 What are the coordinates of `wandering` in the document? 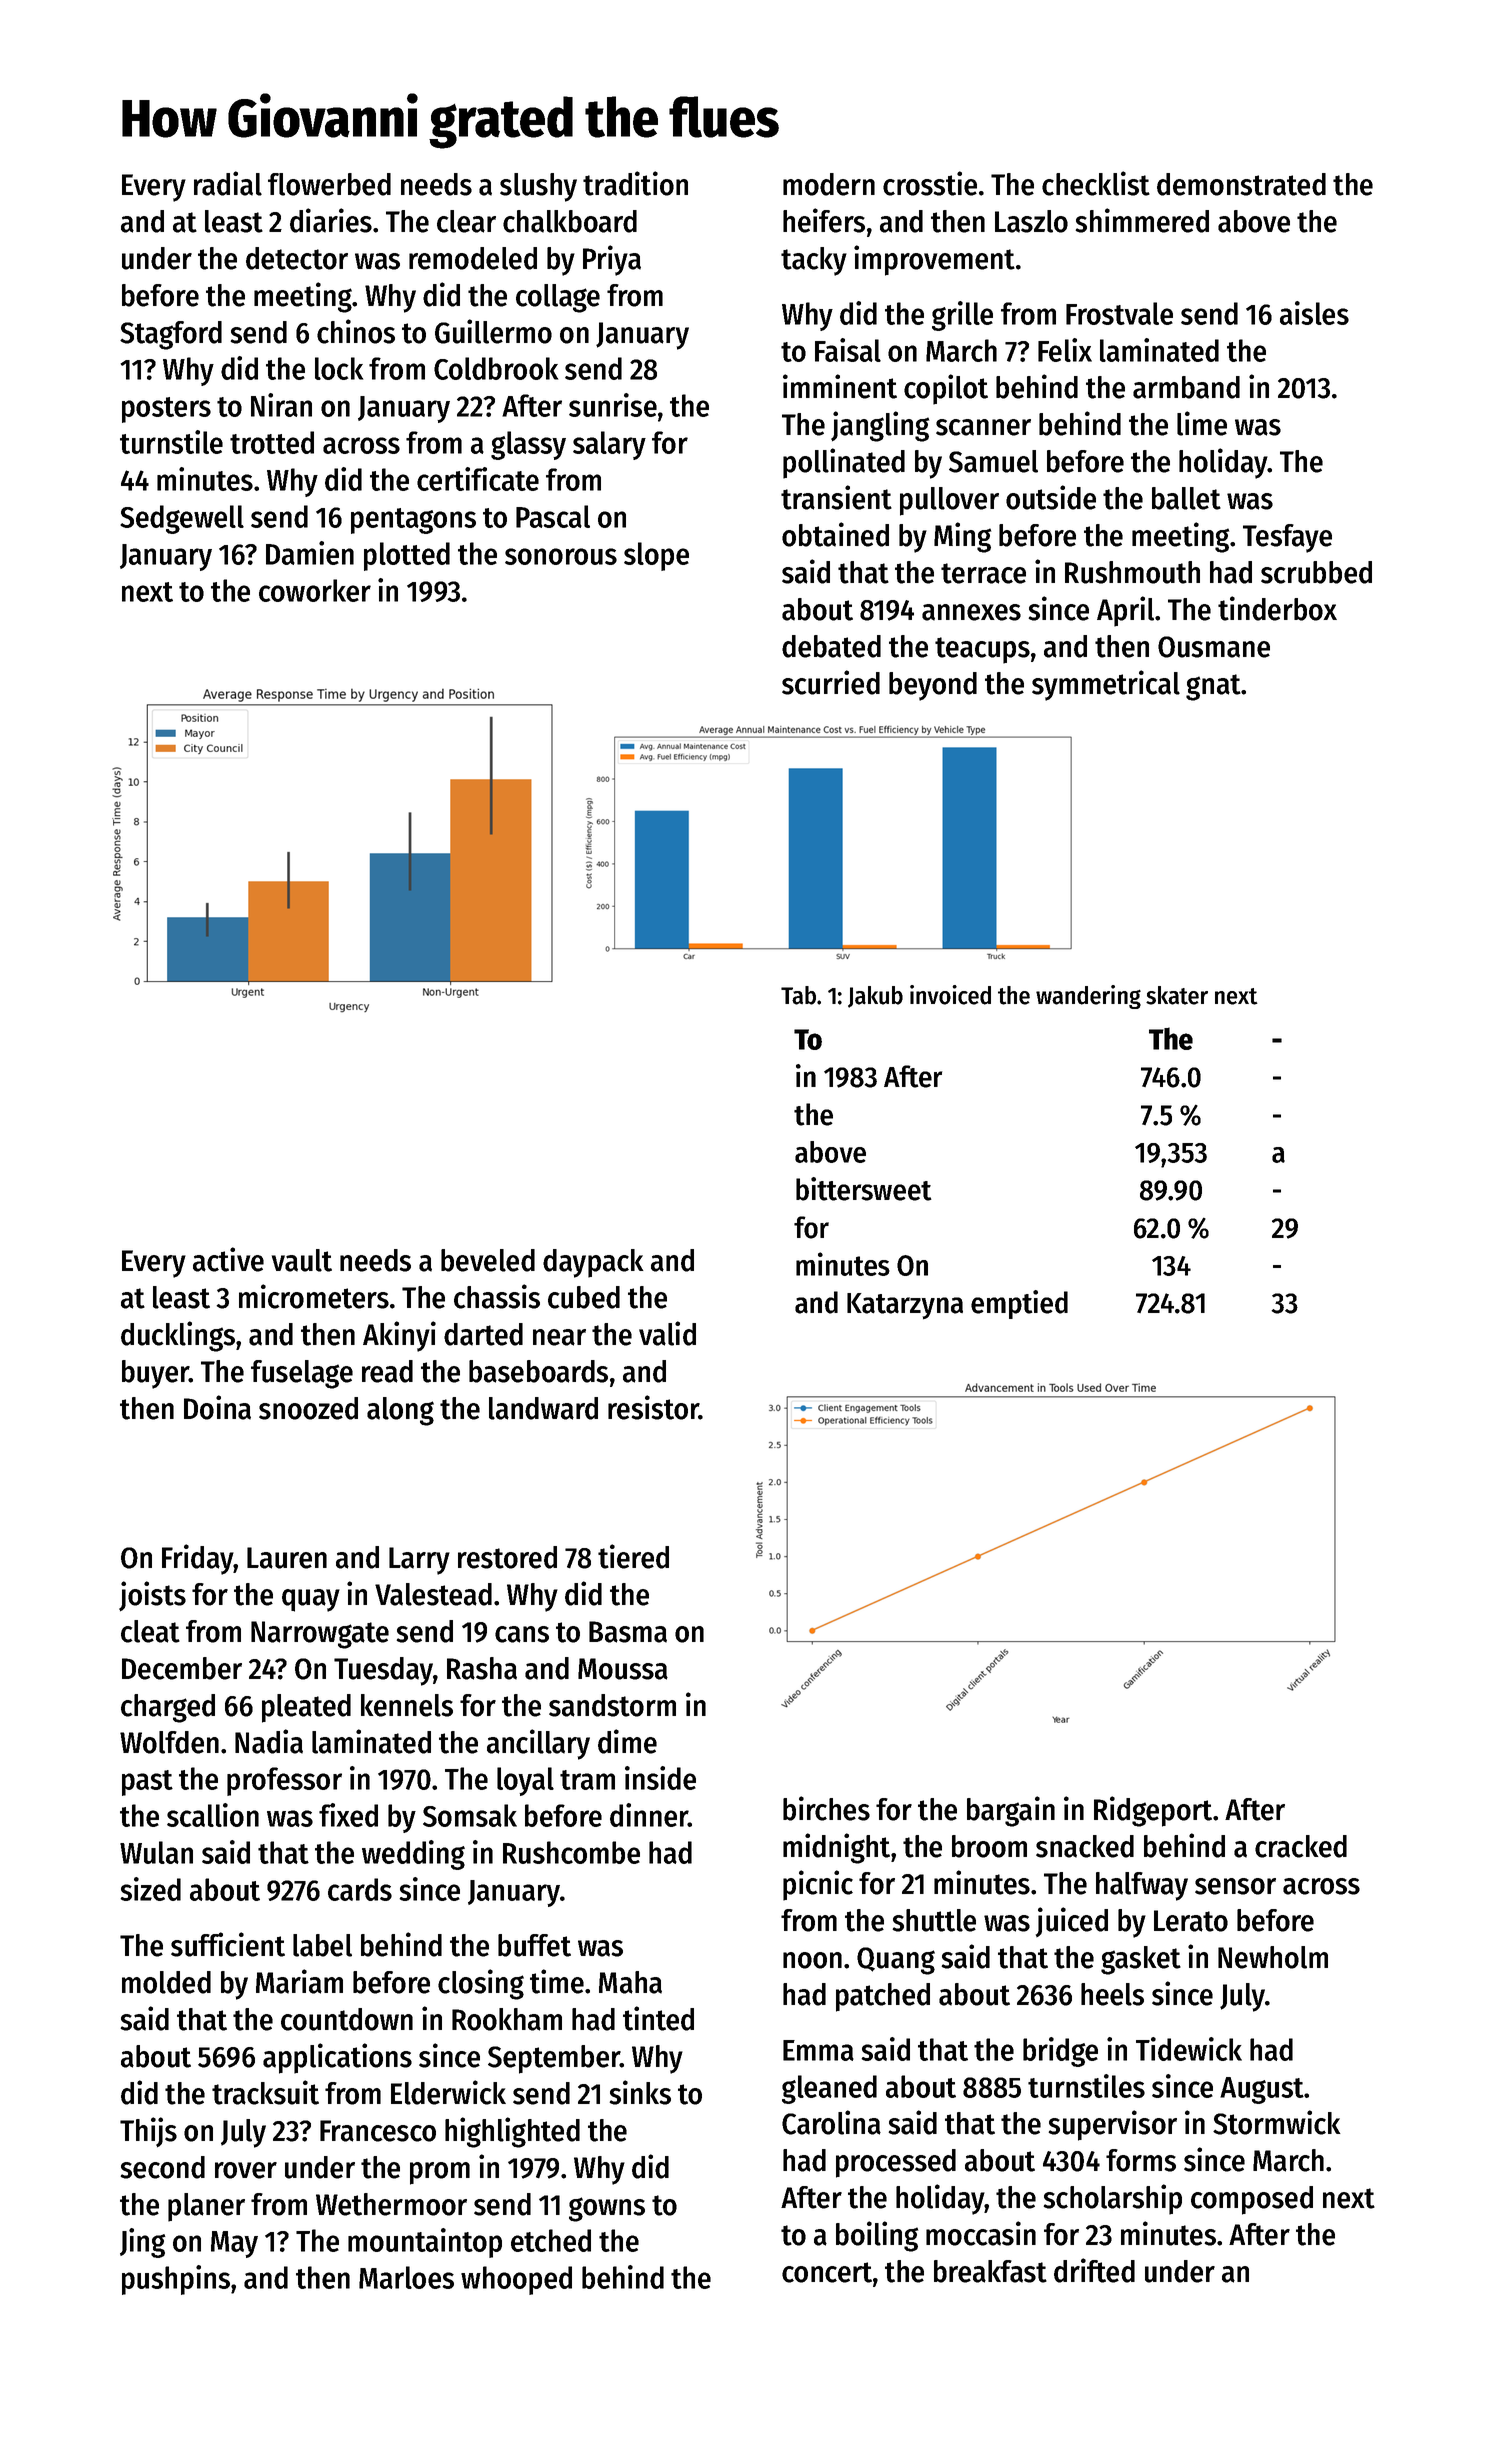 It's located at (1088, 997).
